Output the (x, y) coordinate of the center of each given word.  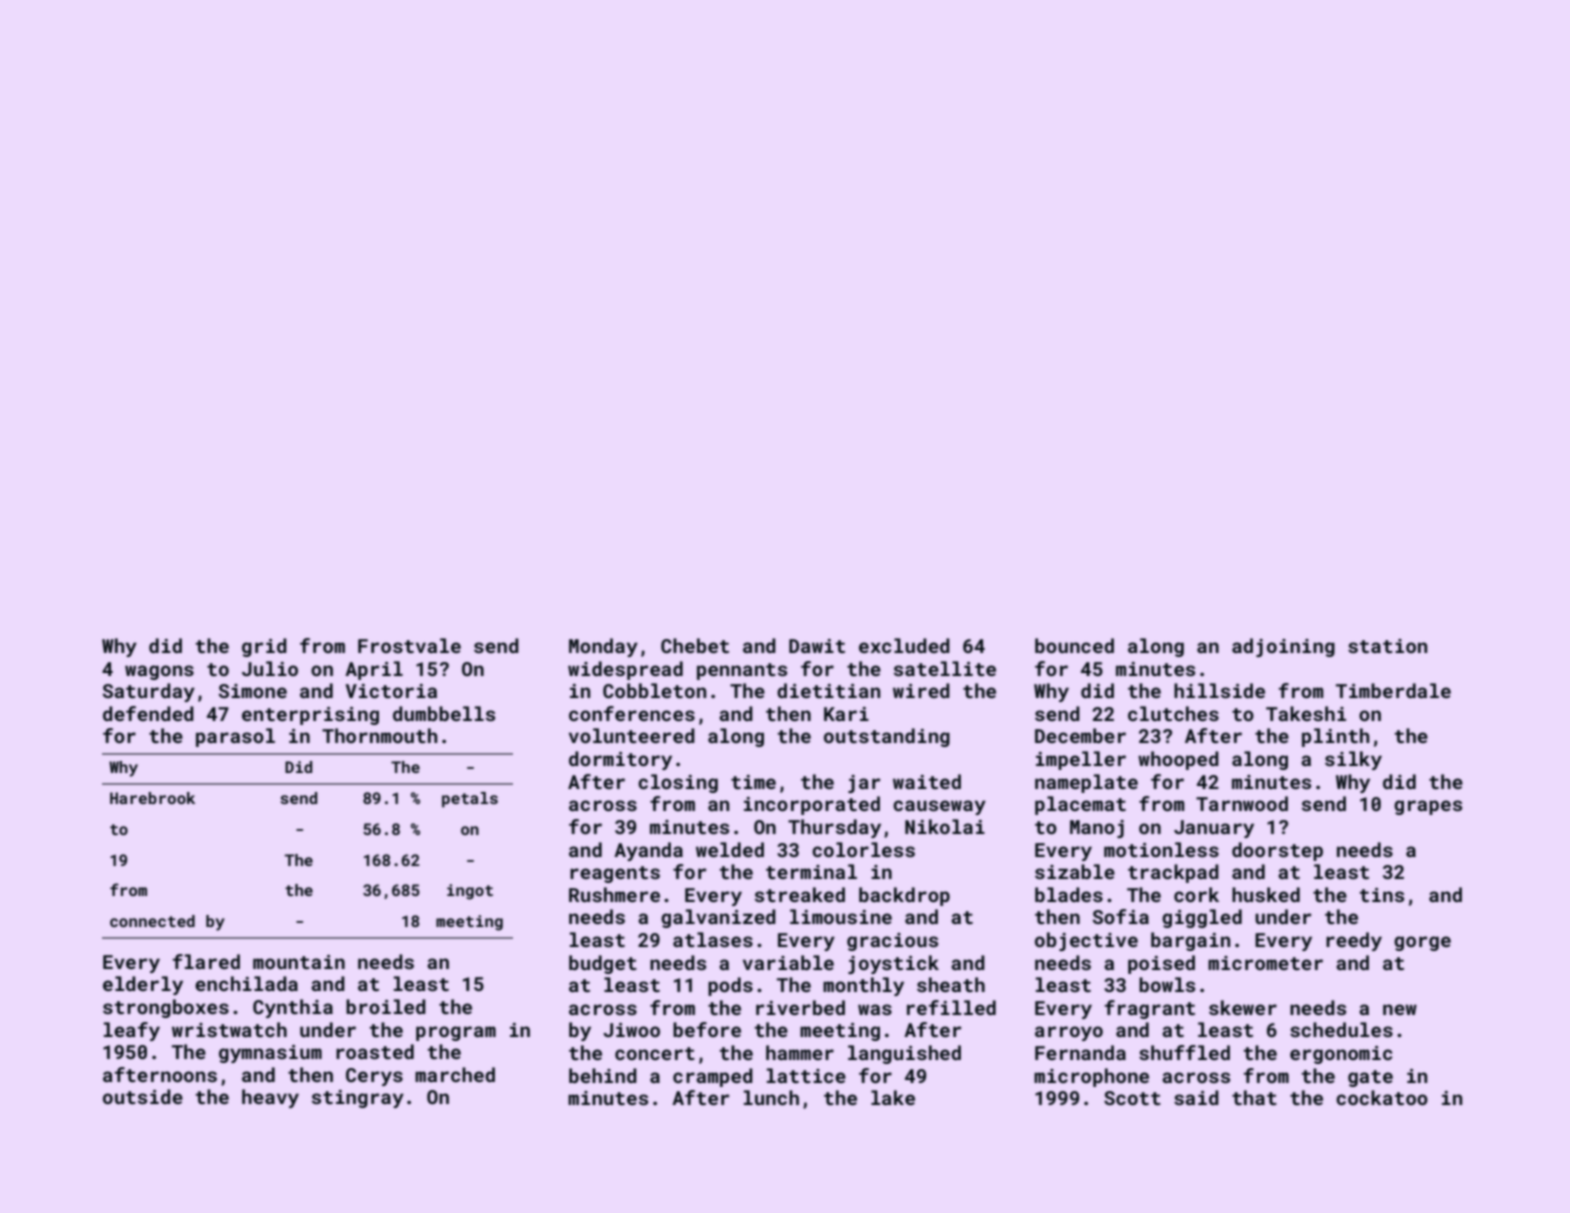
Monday (603, 647)
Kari (846, 714)
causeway (939, 807)
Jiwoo (631, 1030)
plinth (1335, 737)
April (374, 670)
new (1400, 1009)
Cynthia (293, 1008)
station (1387, 646)
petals (470, 800)
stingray (358, 1099)
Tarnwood (1242, 803)
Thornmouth (379, 735)
